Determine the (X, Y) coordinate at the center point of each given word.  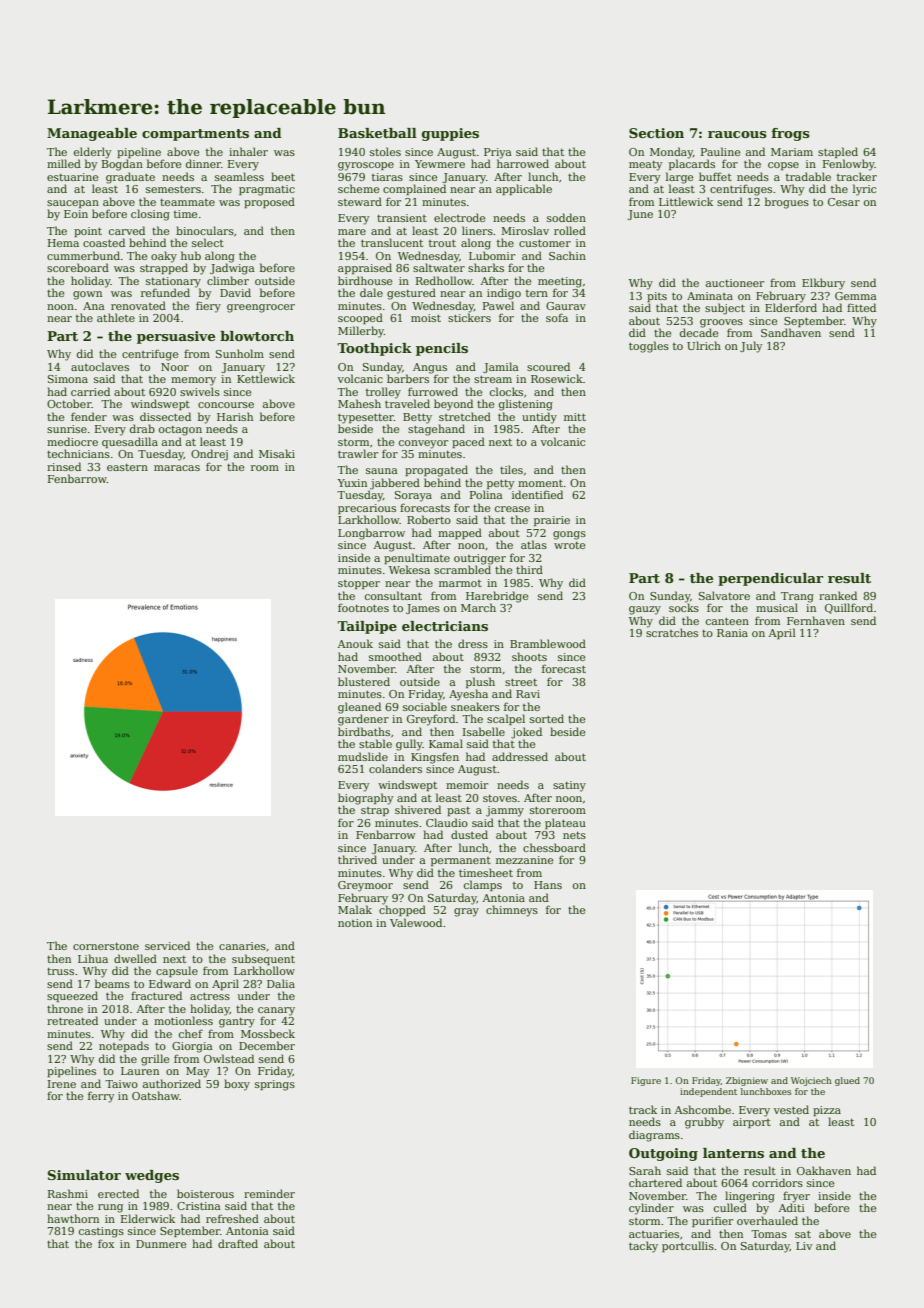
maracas (177, 468)
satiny (569, 786)
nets (574, 835)
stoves (500, 798)
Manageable (92, 134)
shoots (529, 656)
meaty (646, 165)
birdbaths (364, 731)
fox (106, 1243)
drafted (238, 1243)
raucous (737, 134)
